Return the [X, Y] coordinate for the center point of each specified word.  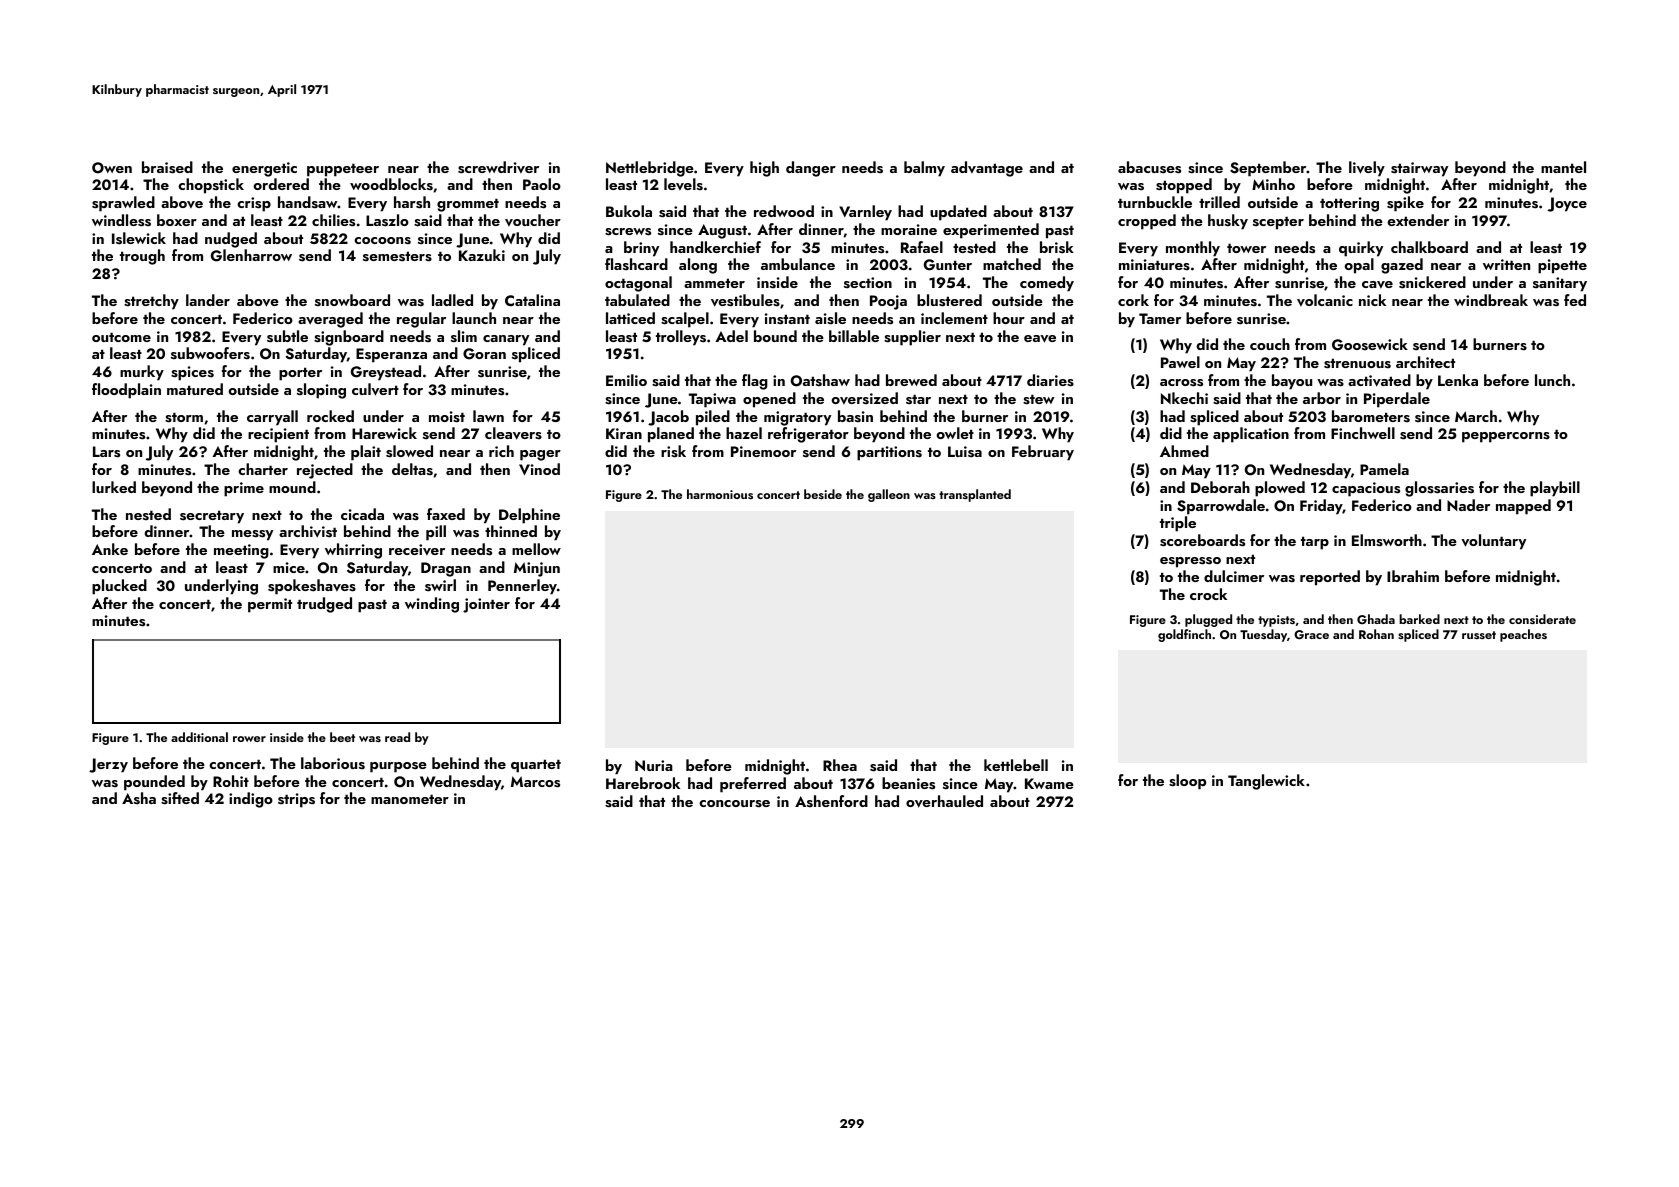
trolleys [681, 338]
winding [432, 605]
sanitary [1560, 284]
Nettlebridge [650, 169]
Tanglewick [1266, 782]
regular [421, 320]
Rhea [840, 765]
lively [1367, 169]
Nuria [654, 765]
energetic [264, 169]
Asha [139, 798]
